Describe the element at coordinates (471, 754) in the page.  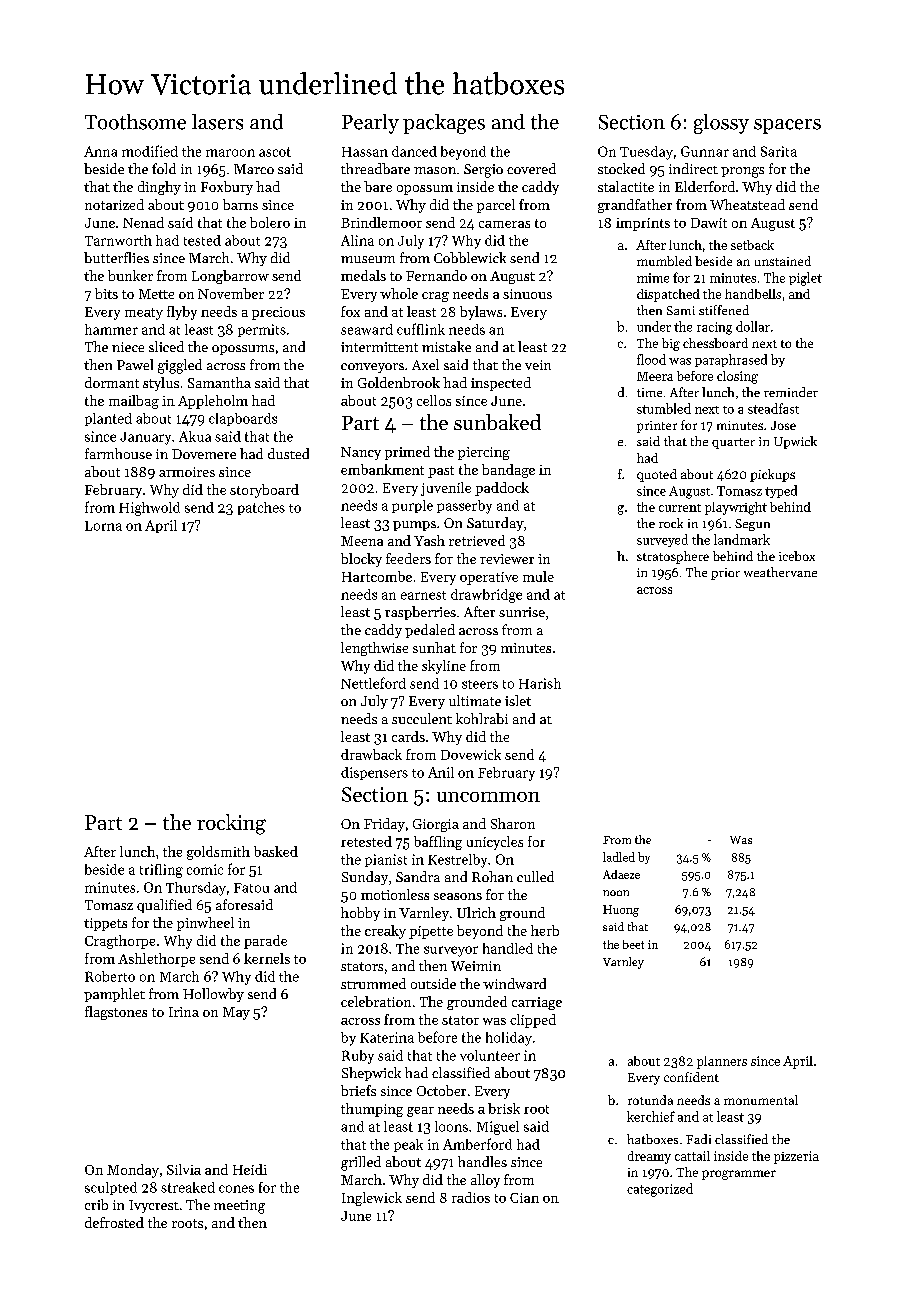
I see `Dovewick` at that location.
